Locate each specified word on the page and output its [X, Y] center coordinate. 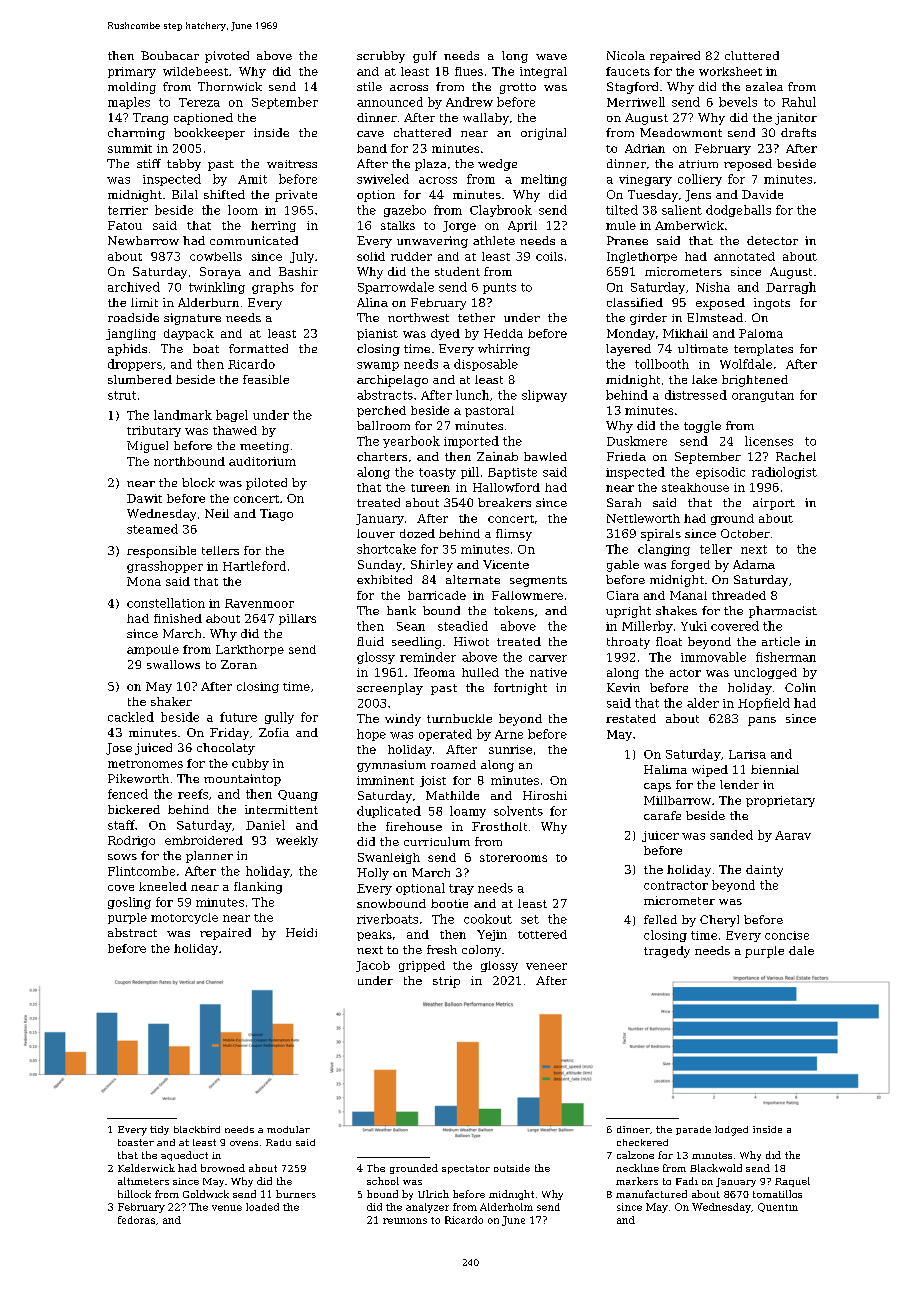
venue [227, 1208]
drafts [798, 132]
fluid [370, 641]
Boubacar [170, 55]
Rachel [796, 456]
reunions [405, 1221]
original [543, 134]
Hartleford [254, 566]
